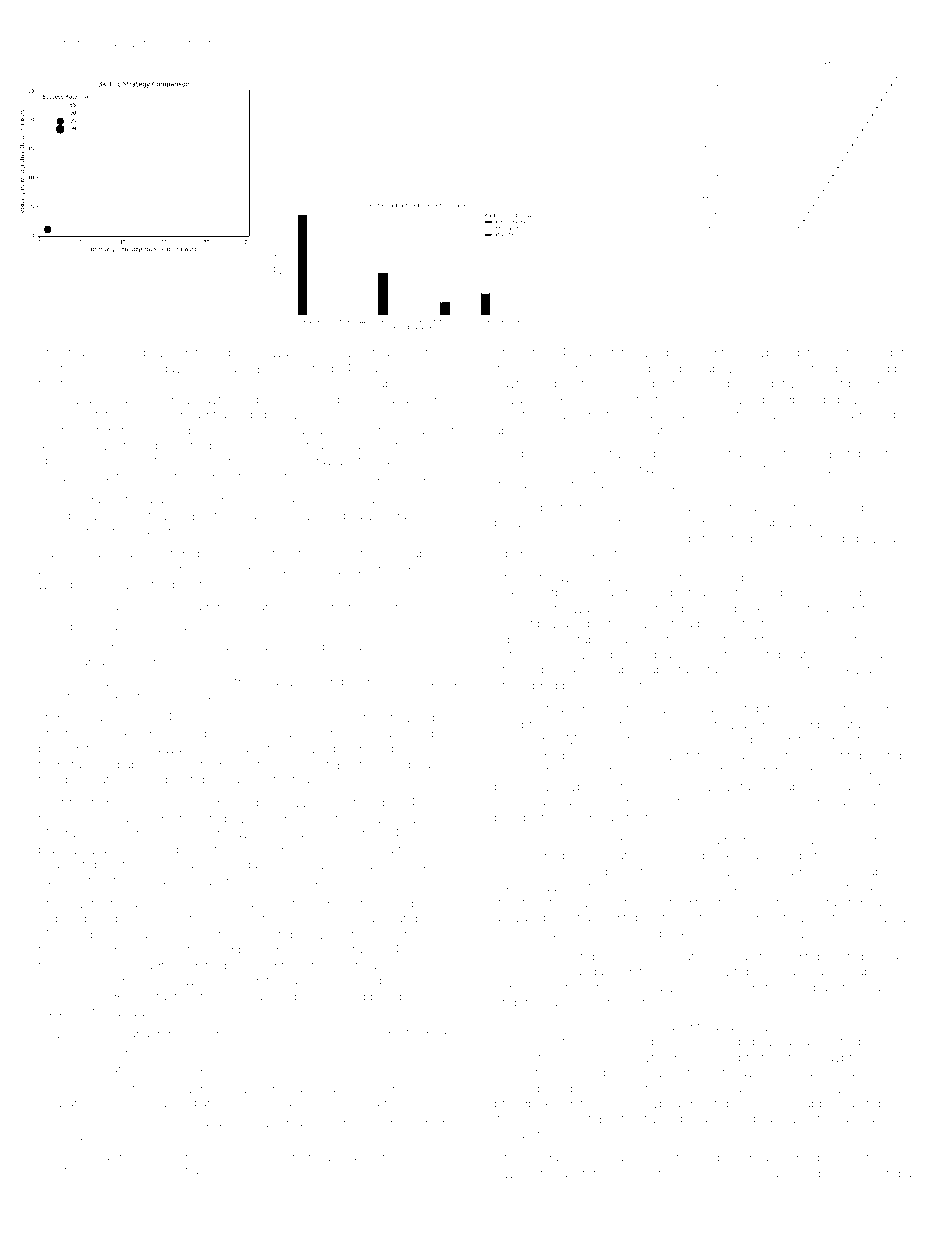 Image resolution: width=952 pixels, height=1233 pixels. What do you see at coordinates (766, 1173) in the image?
I see `canal` at bounding box center [766, 1173].
